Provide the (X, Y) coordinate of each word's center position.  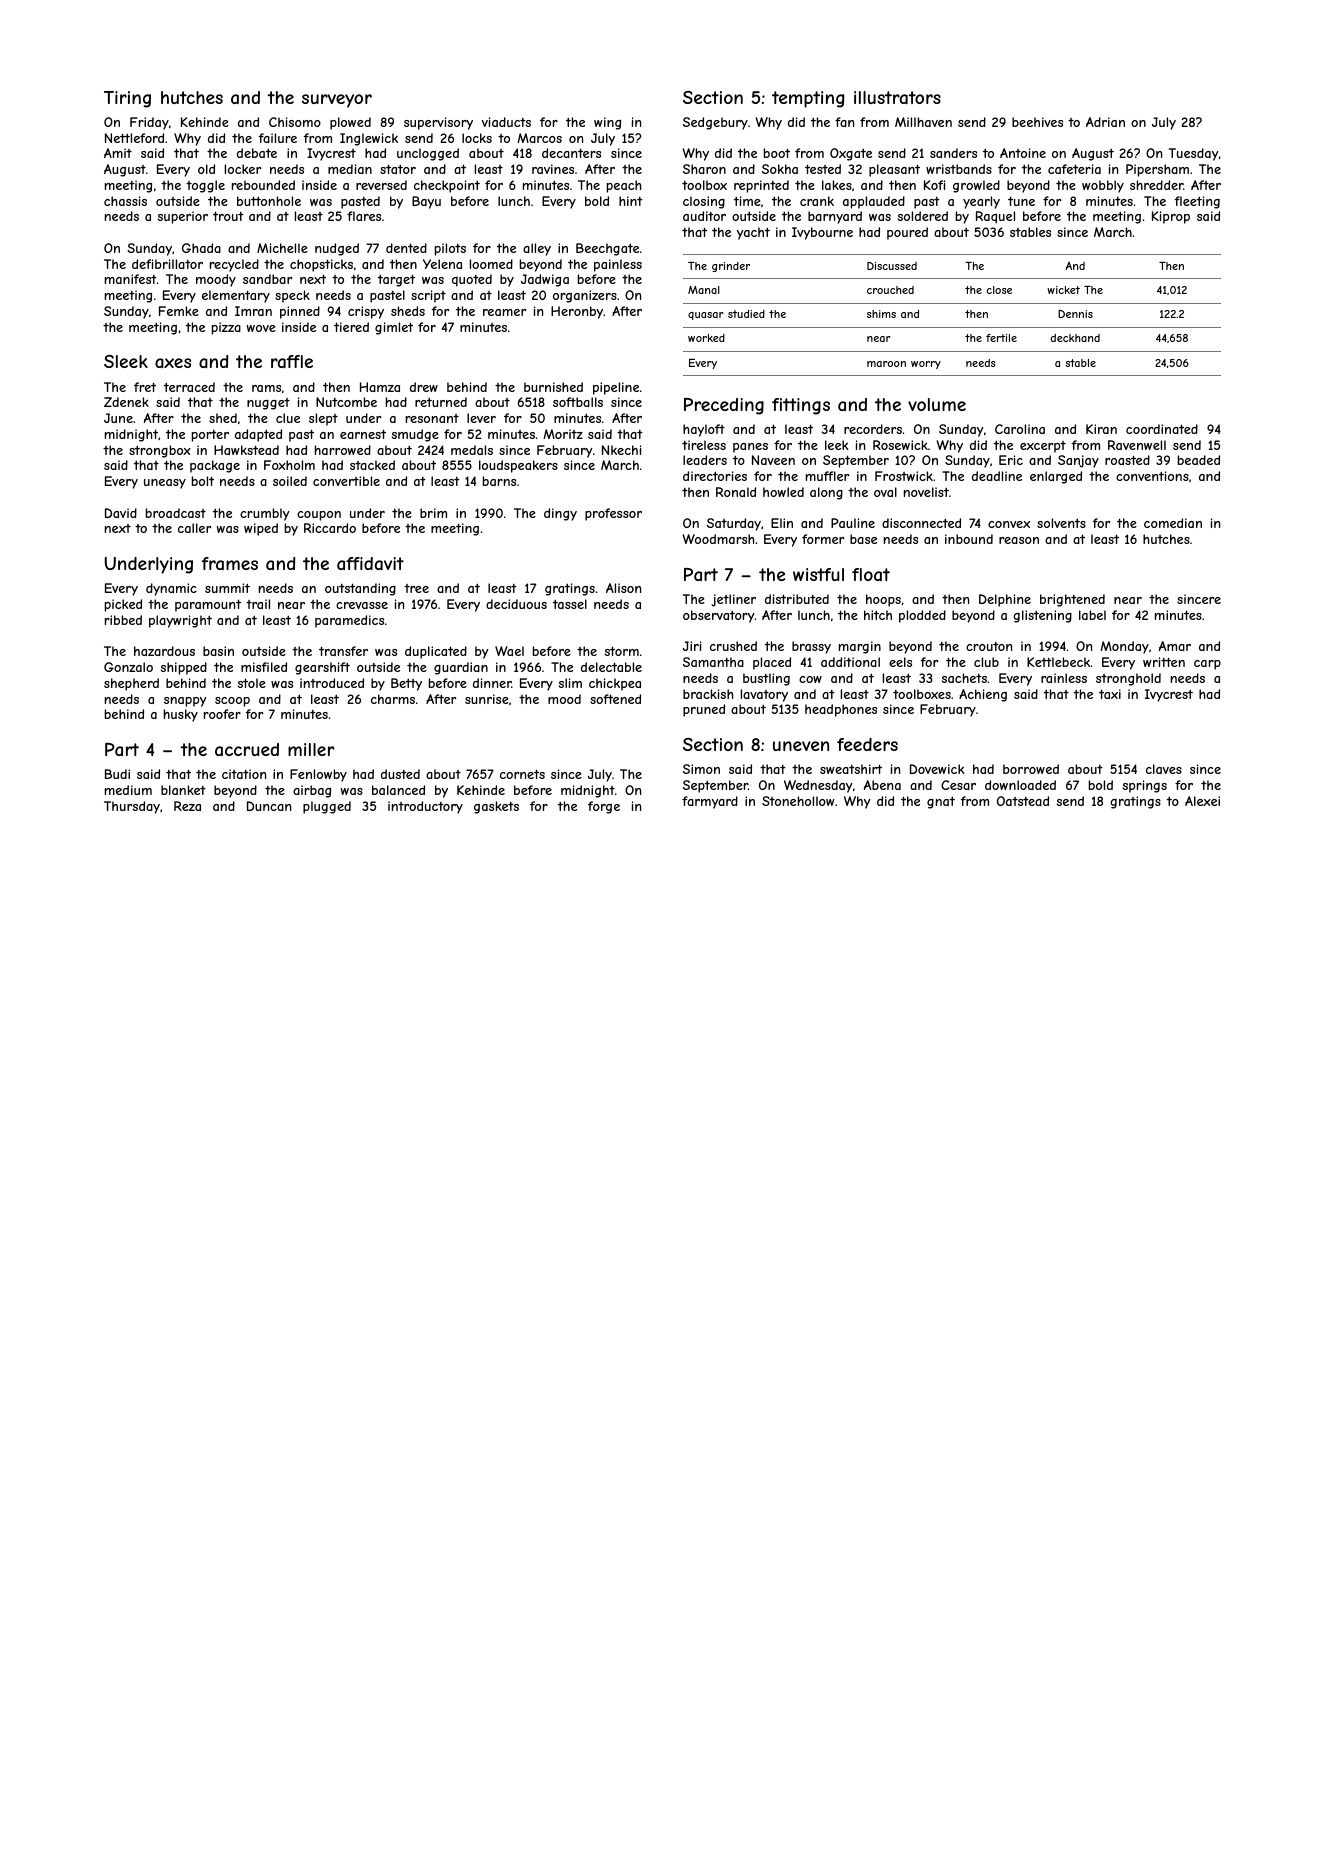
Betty (406, 684)
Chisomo (295, 122)
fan (844, 122)
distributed (797, 599)
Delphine (1005, 600)
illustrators (897, 97)
